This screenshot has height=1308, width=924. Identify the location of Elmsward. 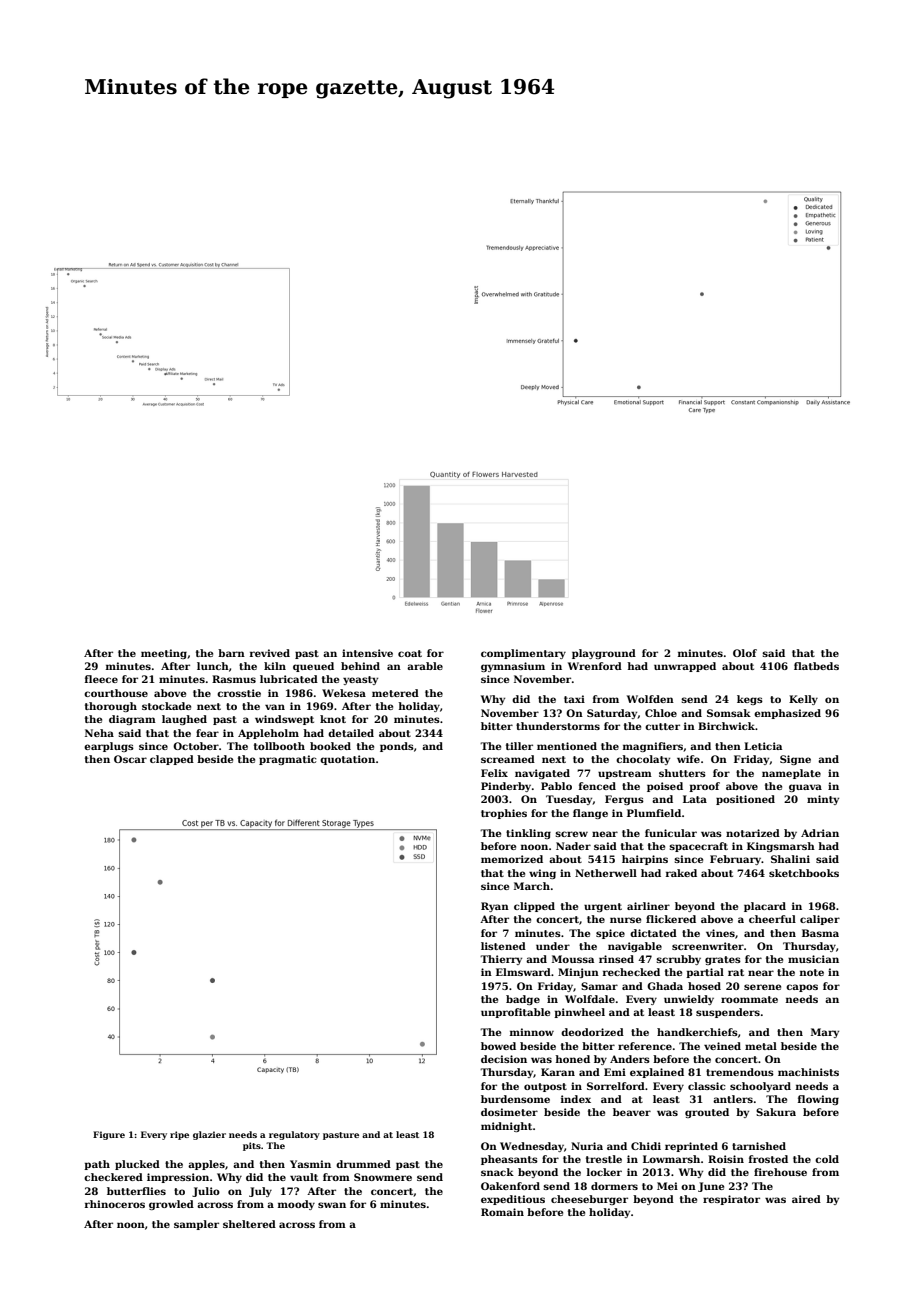
(523, 972).
